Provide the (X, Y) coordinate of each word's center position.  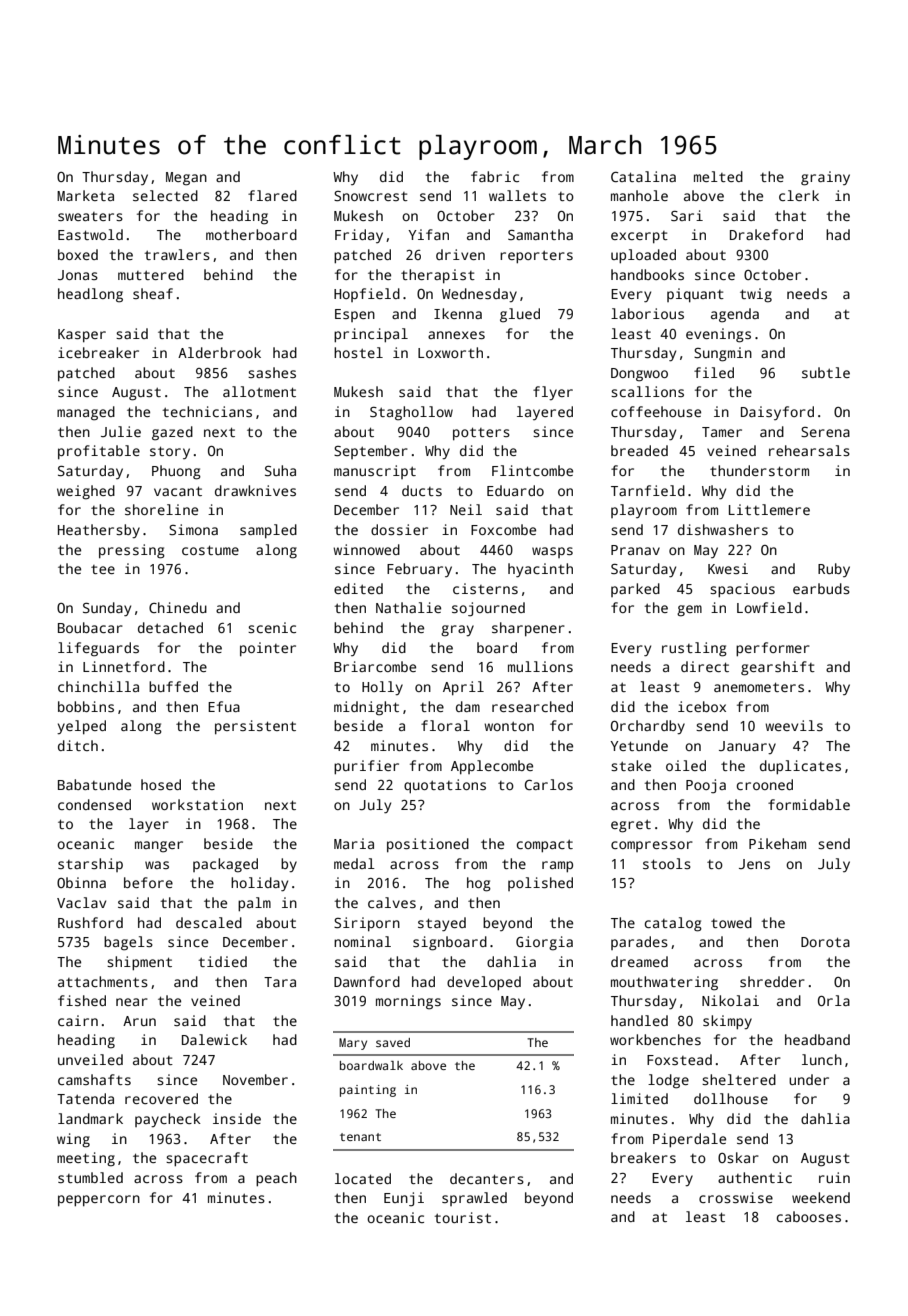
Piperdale (689, 1140)
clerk (799, 195)
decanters (487, 1178)
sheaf (153, 293)
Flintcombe (532, 470)
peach (276, 1179)
